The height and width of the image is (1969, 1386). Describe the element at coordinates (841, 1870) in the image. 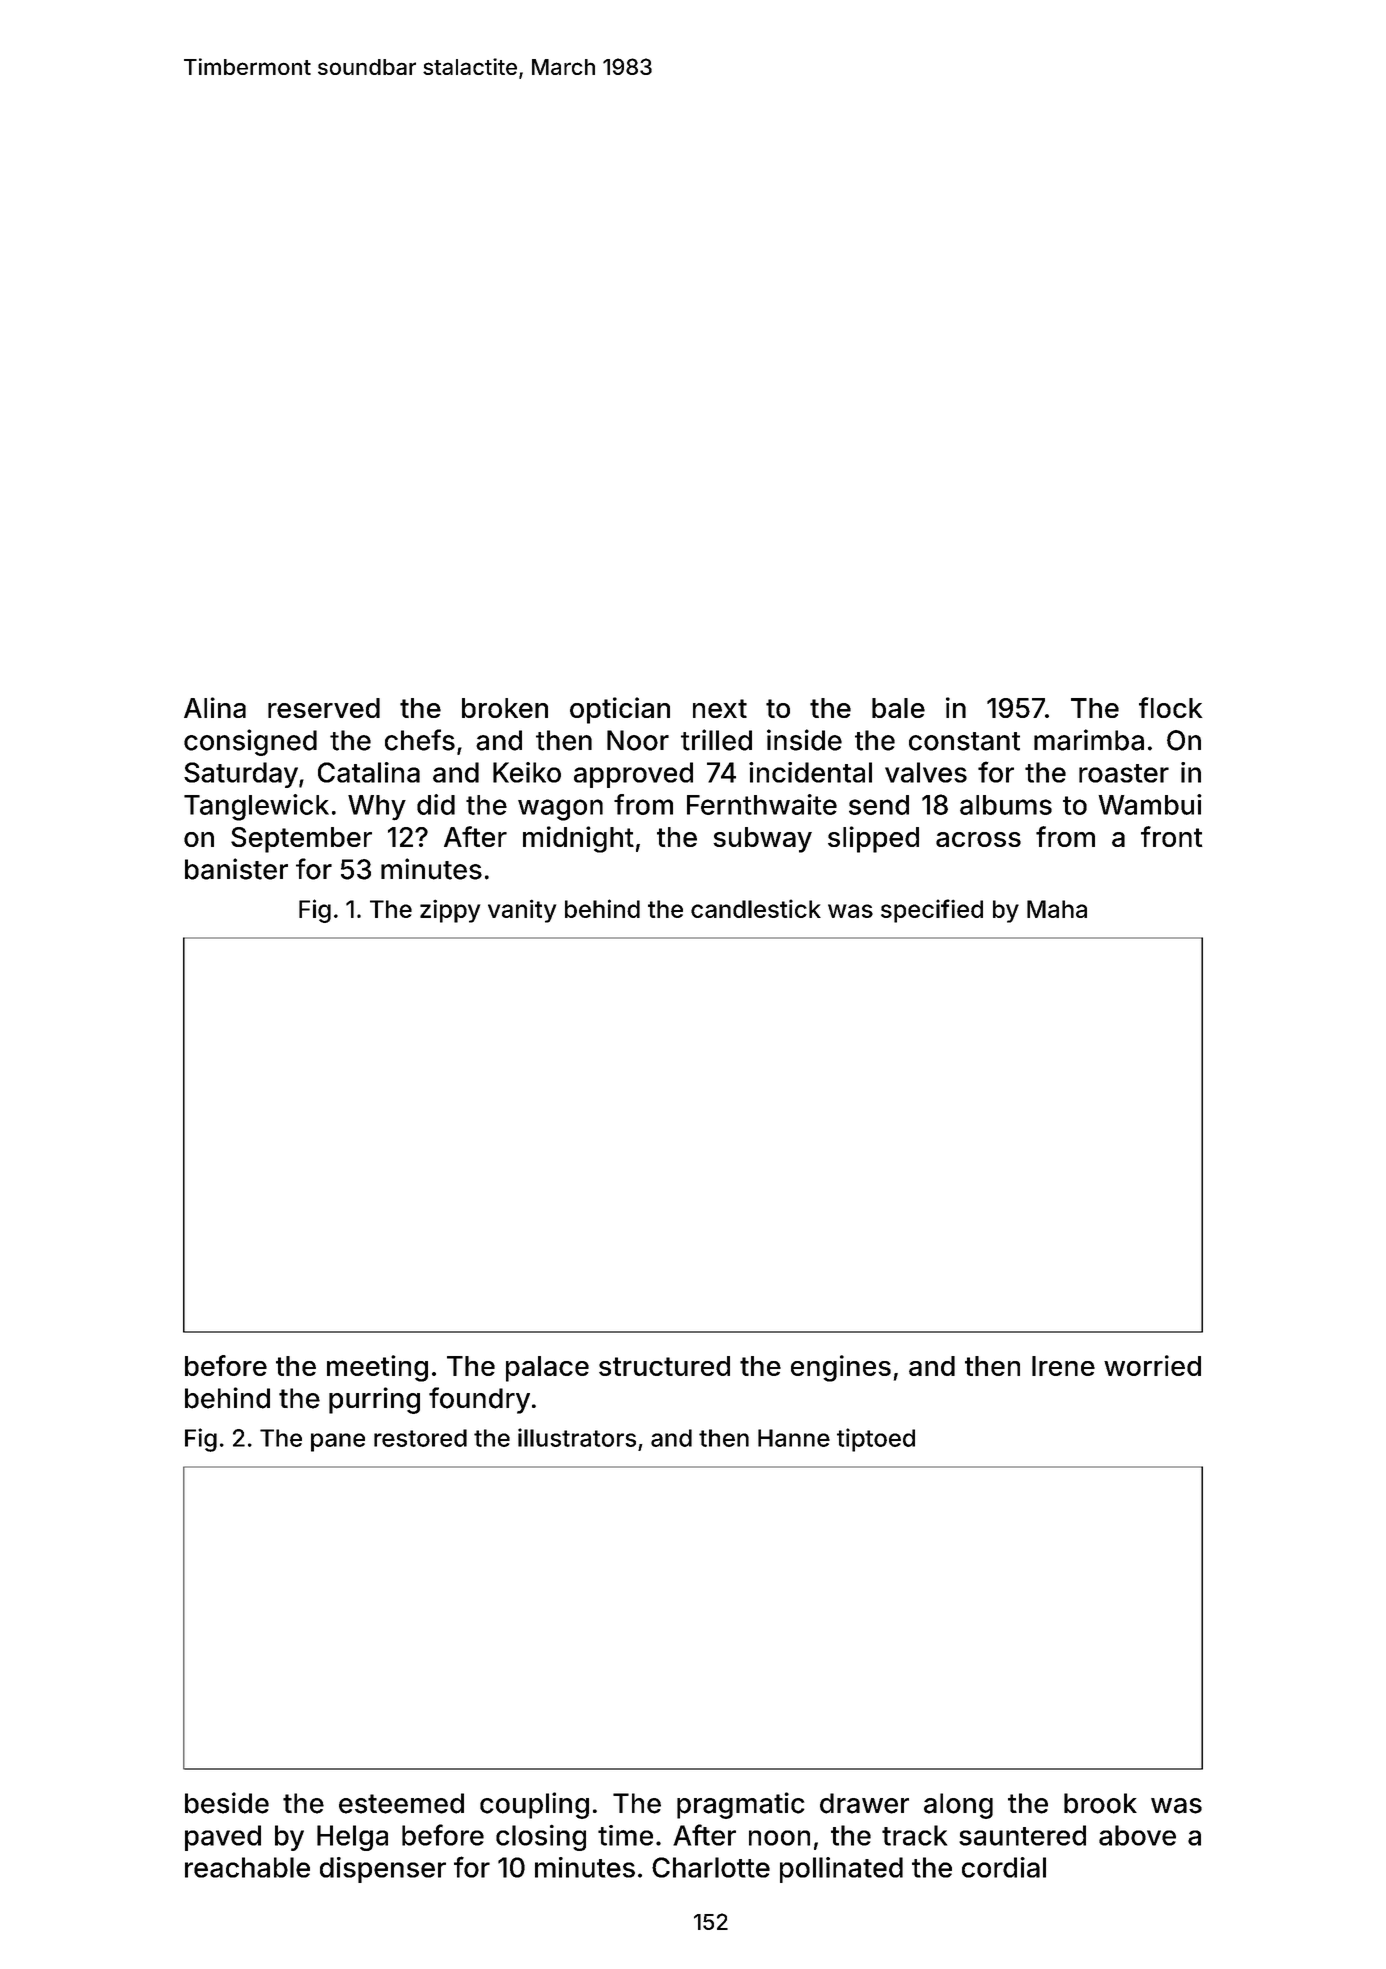

I see `pollinated` at that location.
